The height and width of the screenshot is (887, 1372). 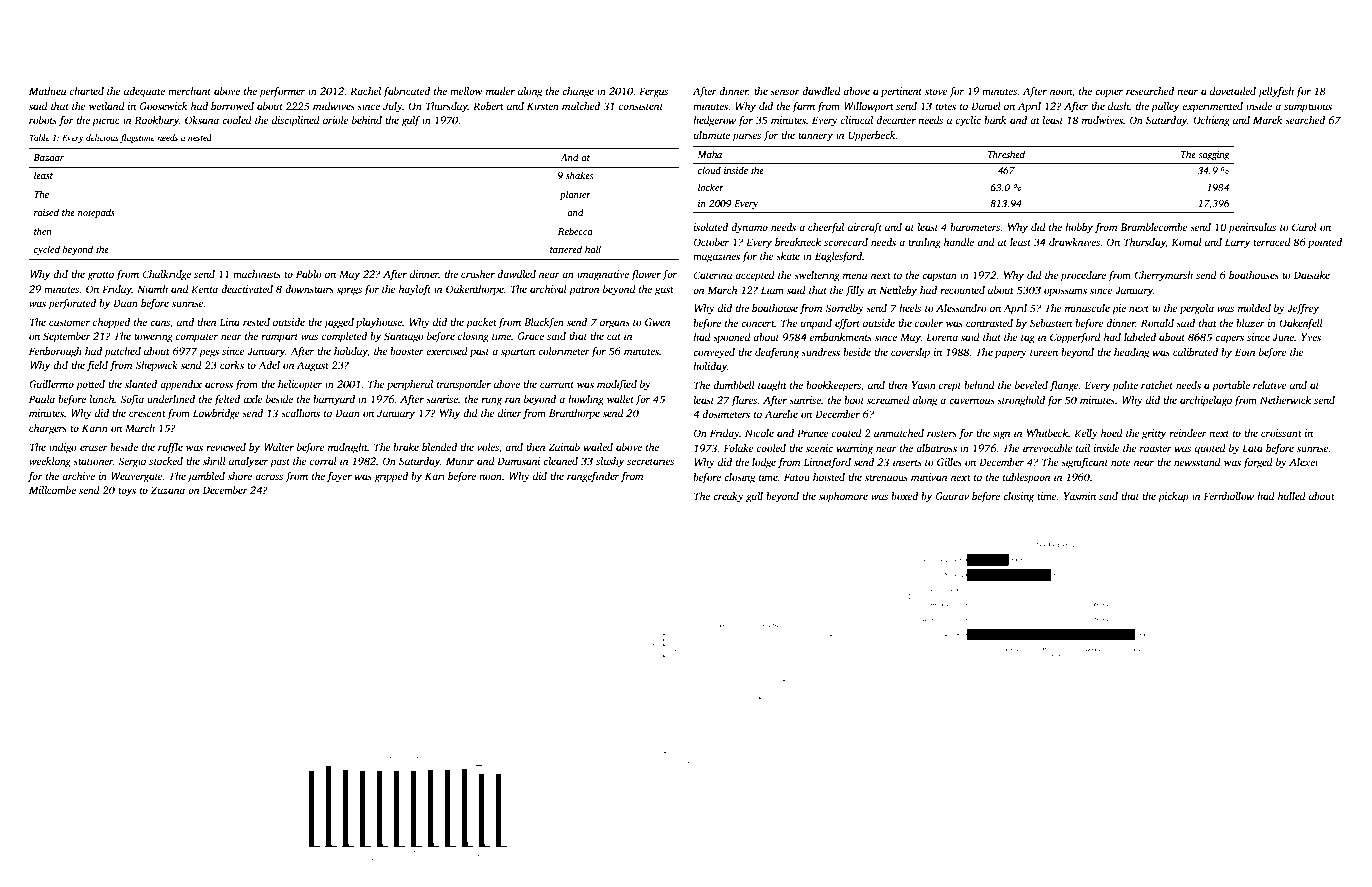 I want to click on locker, so click(x=711, y=187).
